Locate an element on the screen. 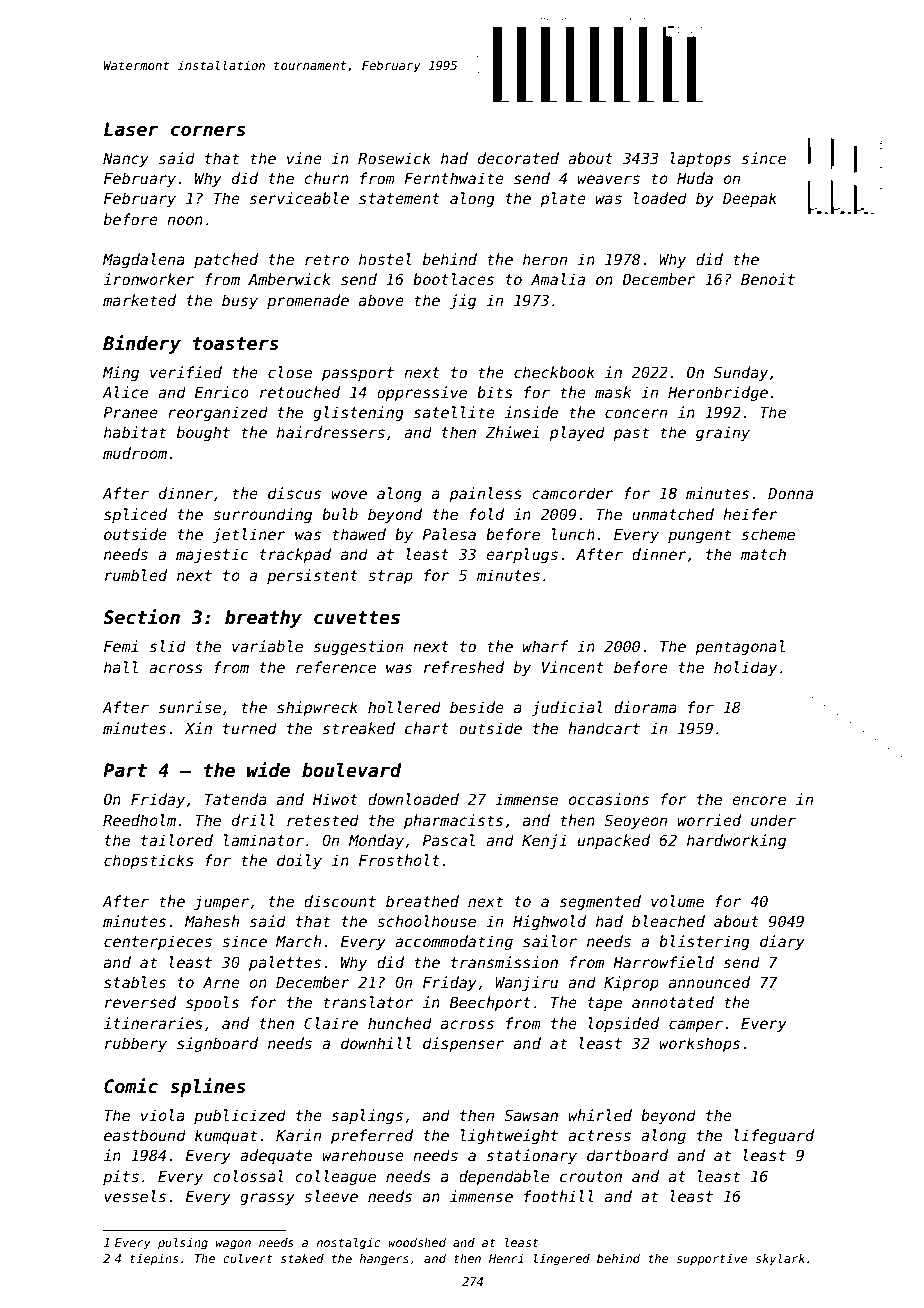 Image resolution: width=924 pixels, height=1308 pixels. pentagonal is located at coordinates (740, 647).
